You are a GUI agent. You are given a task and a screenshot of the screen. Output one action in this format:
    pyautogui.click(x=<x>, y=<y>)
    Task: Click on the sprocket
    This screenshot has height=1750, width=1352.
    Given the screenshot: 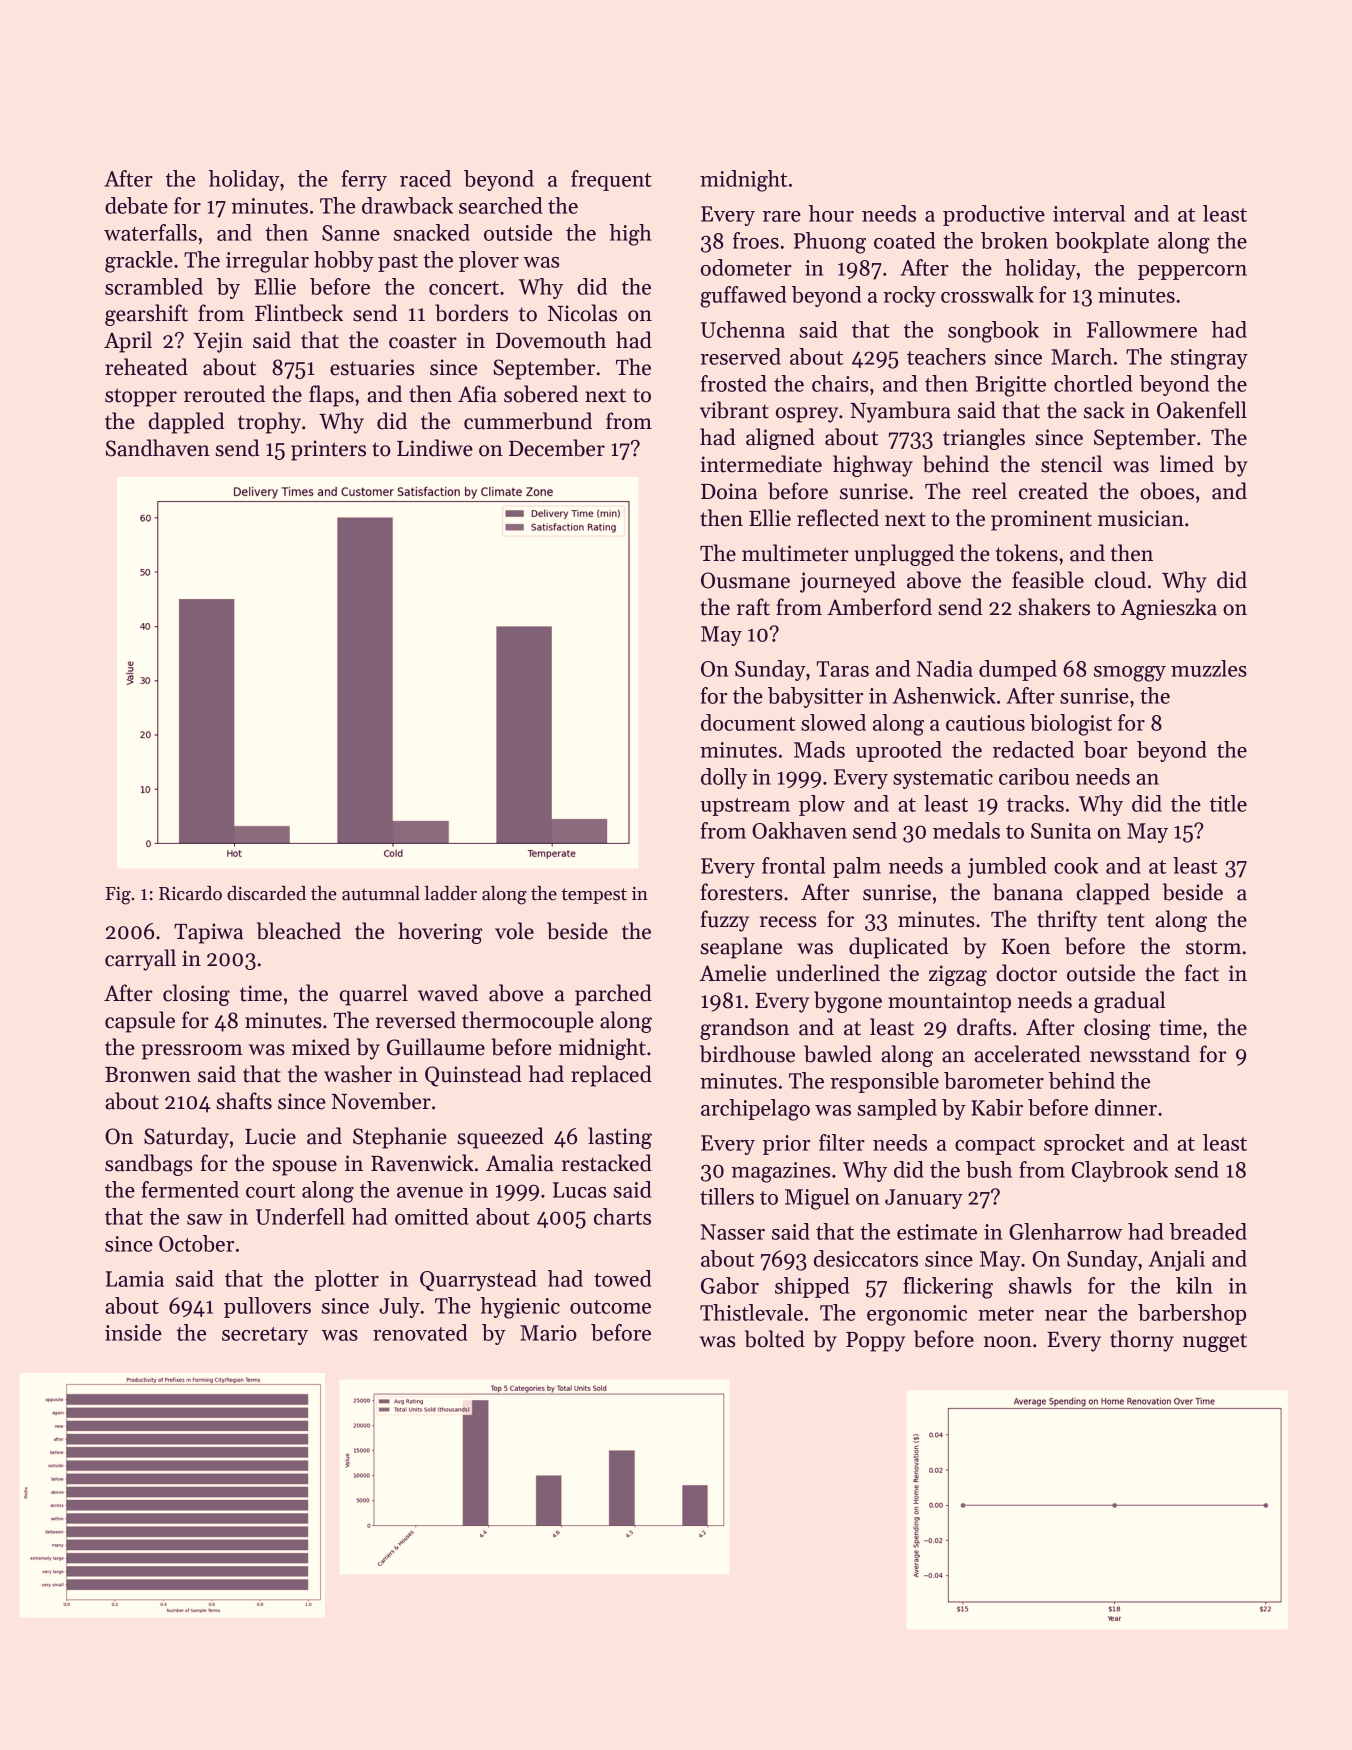 What is the action you would take?
    pyautogui.click(x=1084, y=1144)
